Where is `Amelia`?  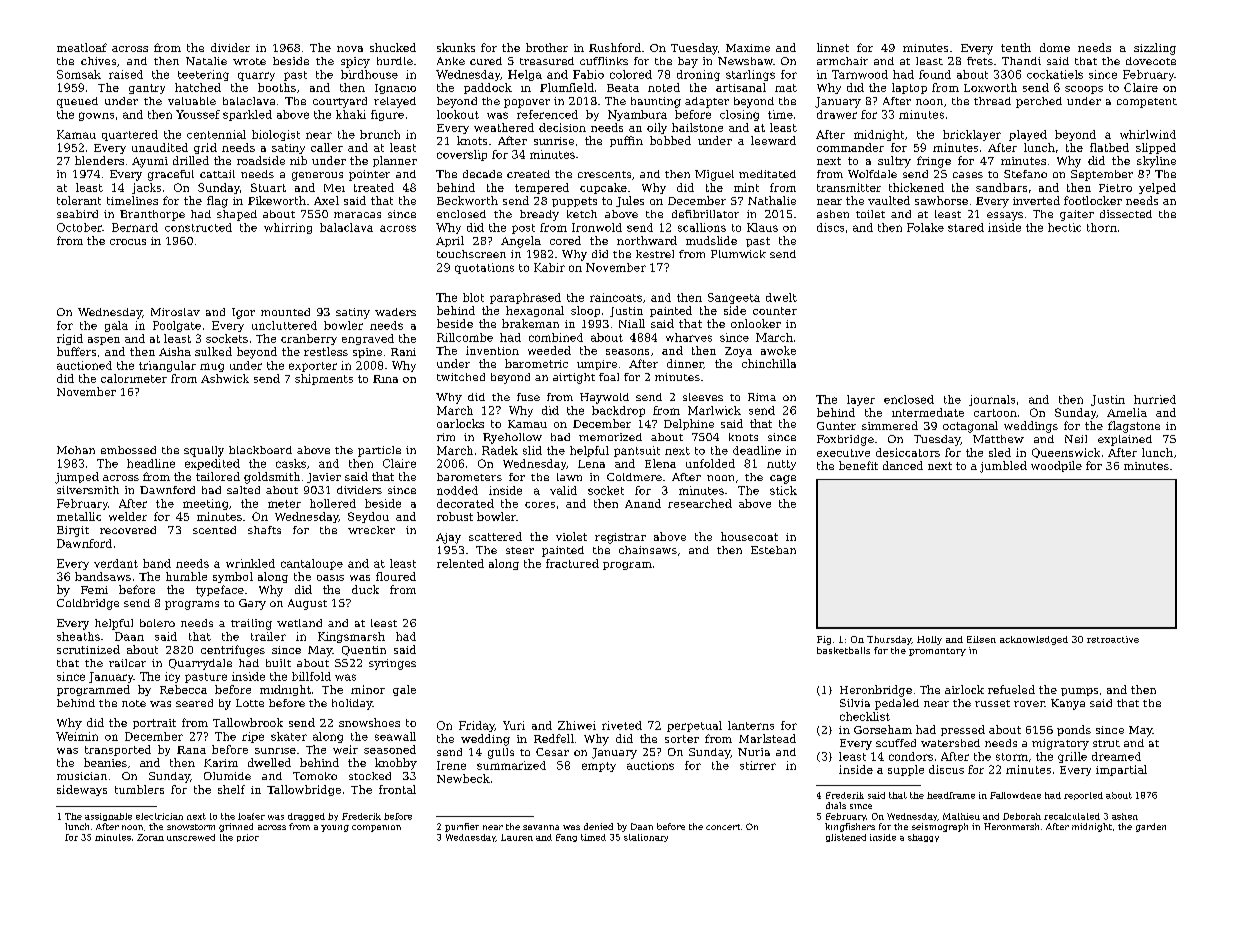
Amelia is located at coordinates (1127, 412).
